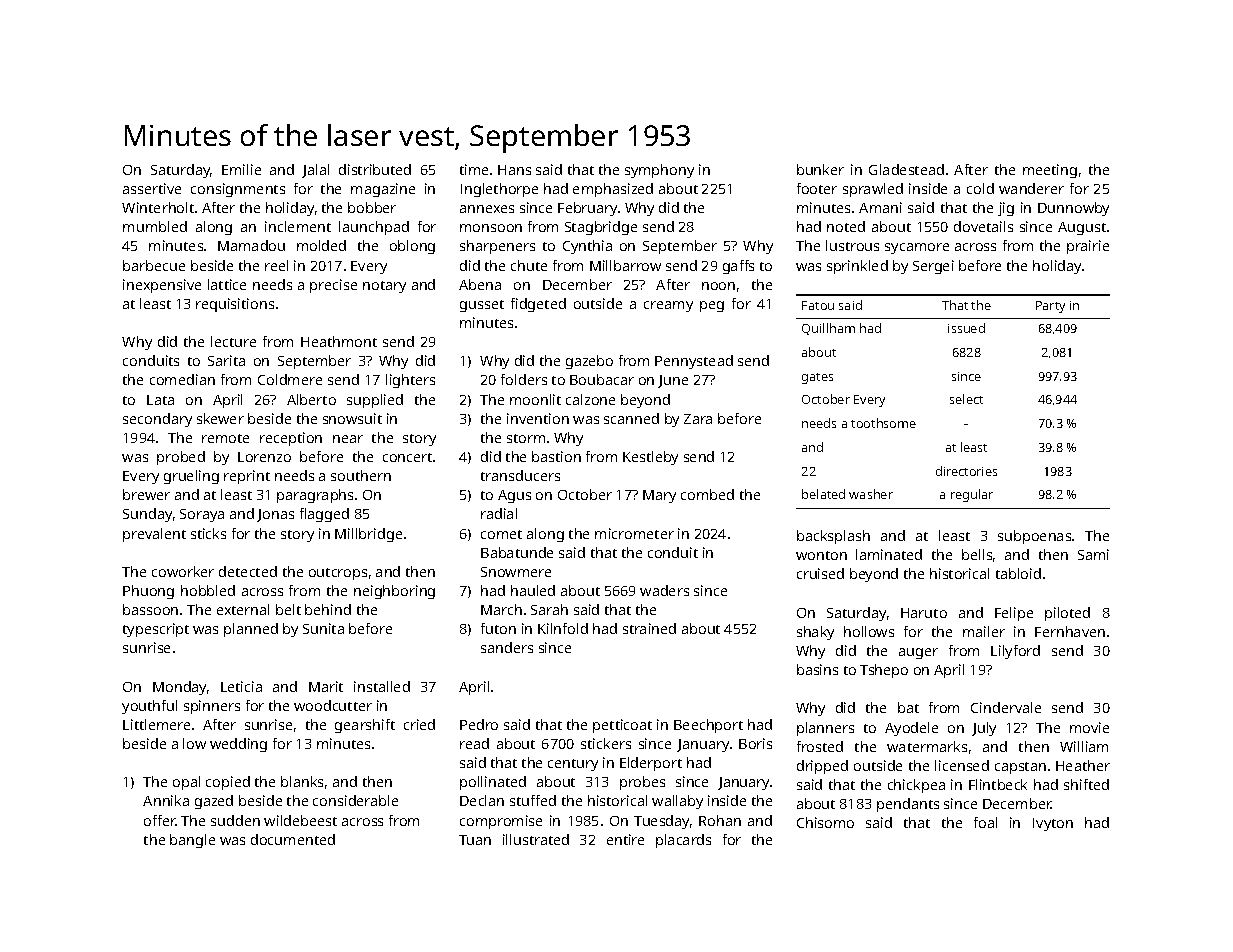 This screenshot has height=952, width=1233. Describe the element at coordinates (883, 423) in the screenshot. I see `toothsome` at that location.
